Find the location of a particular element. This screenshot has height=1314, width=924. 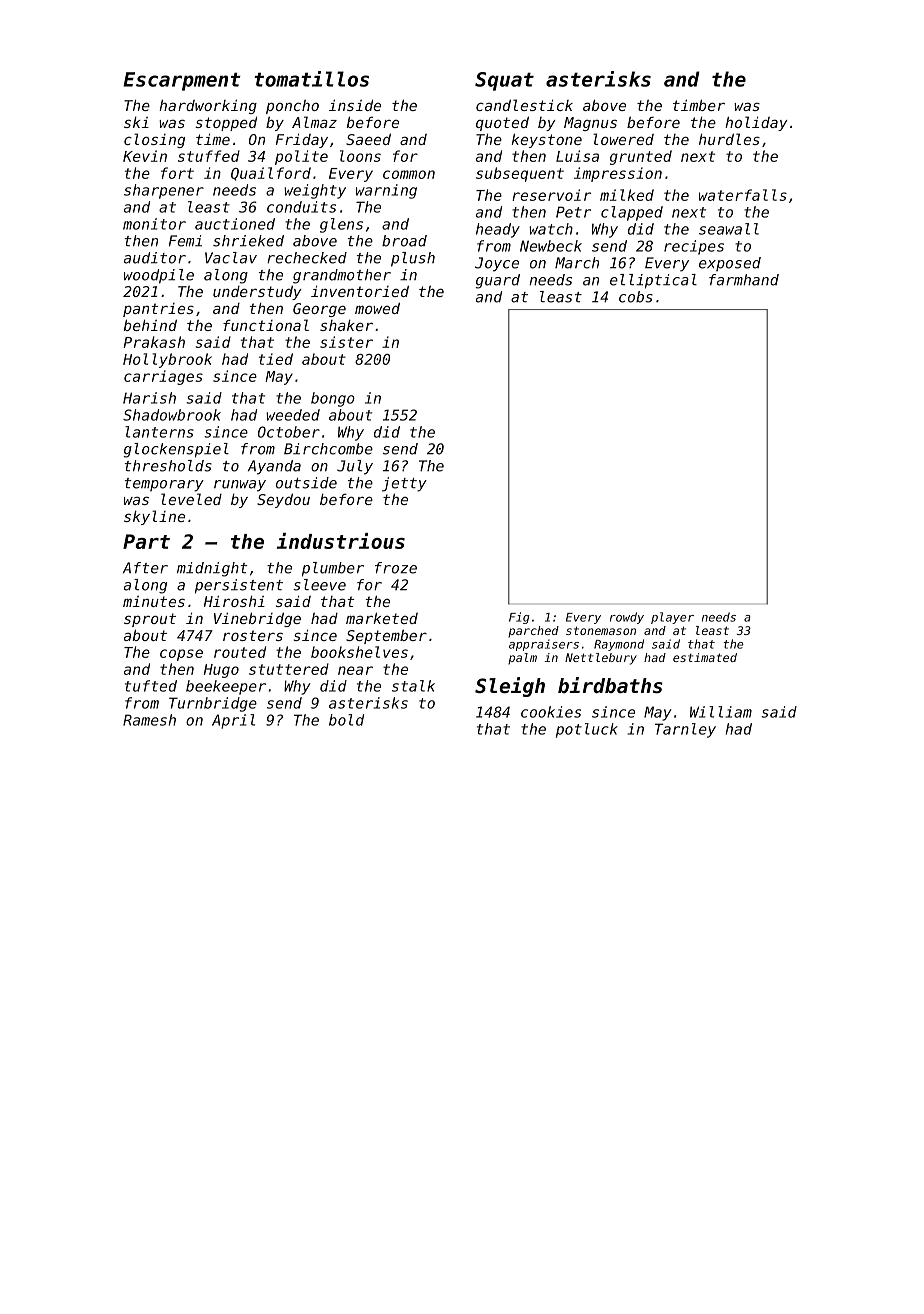

tufted is located at coordinates (151, 686).
